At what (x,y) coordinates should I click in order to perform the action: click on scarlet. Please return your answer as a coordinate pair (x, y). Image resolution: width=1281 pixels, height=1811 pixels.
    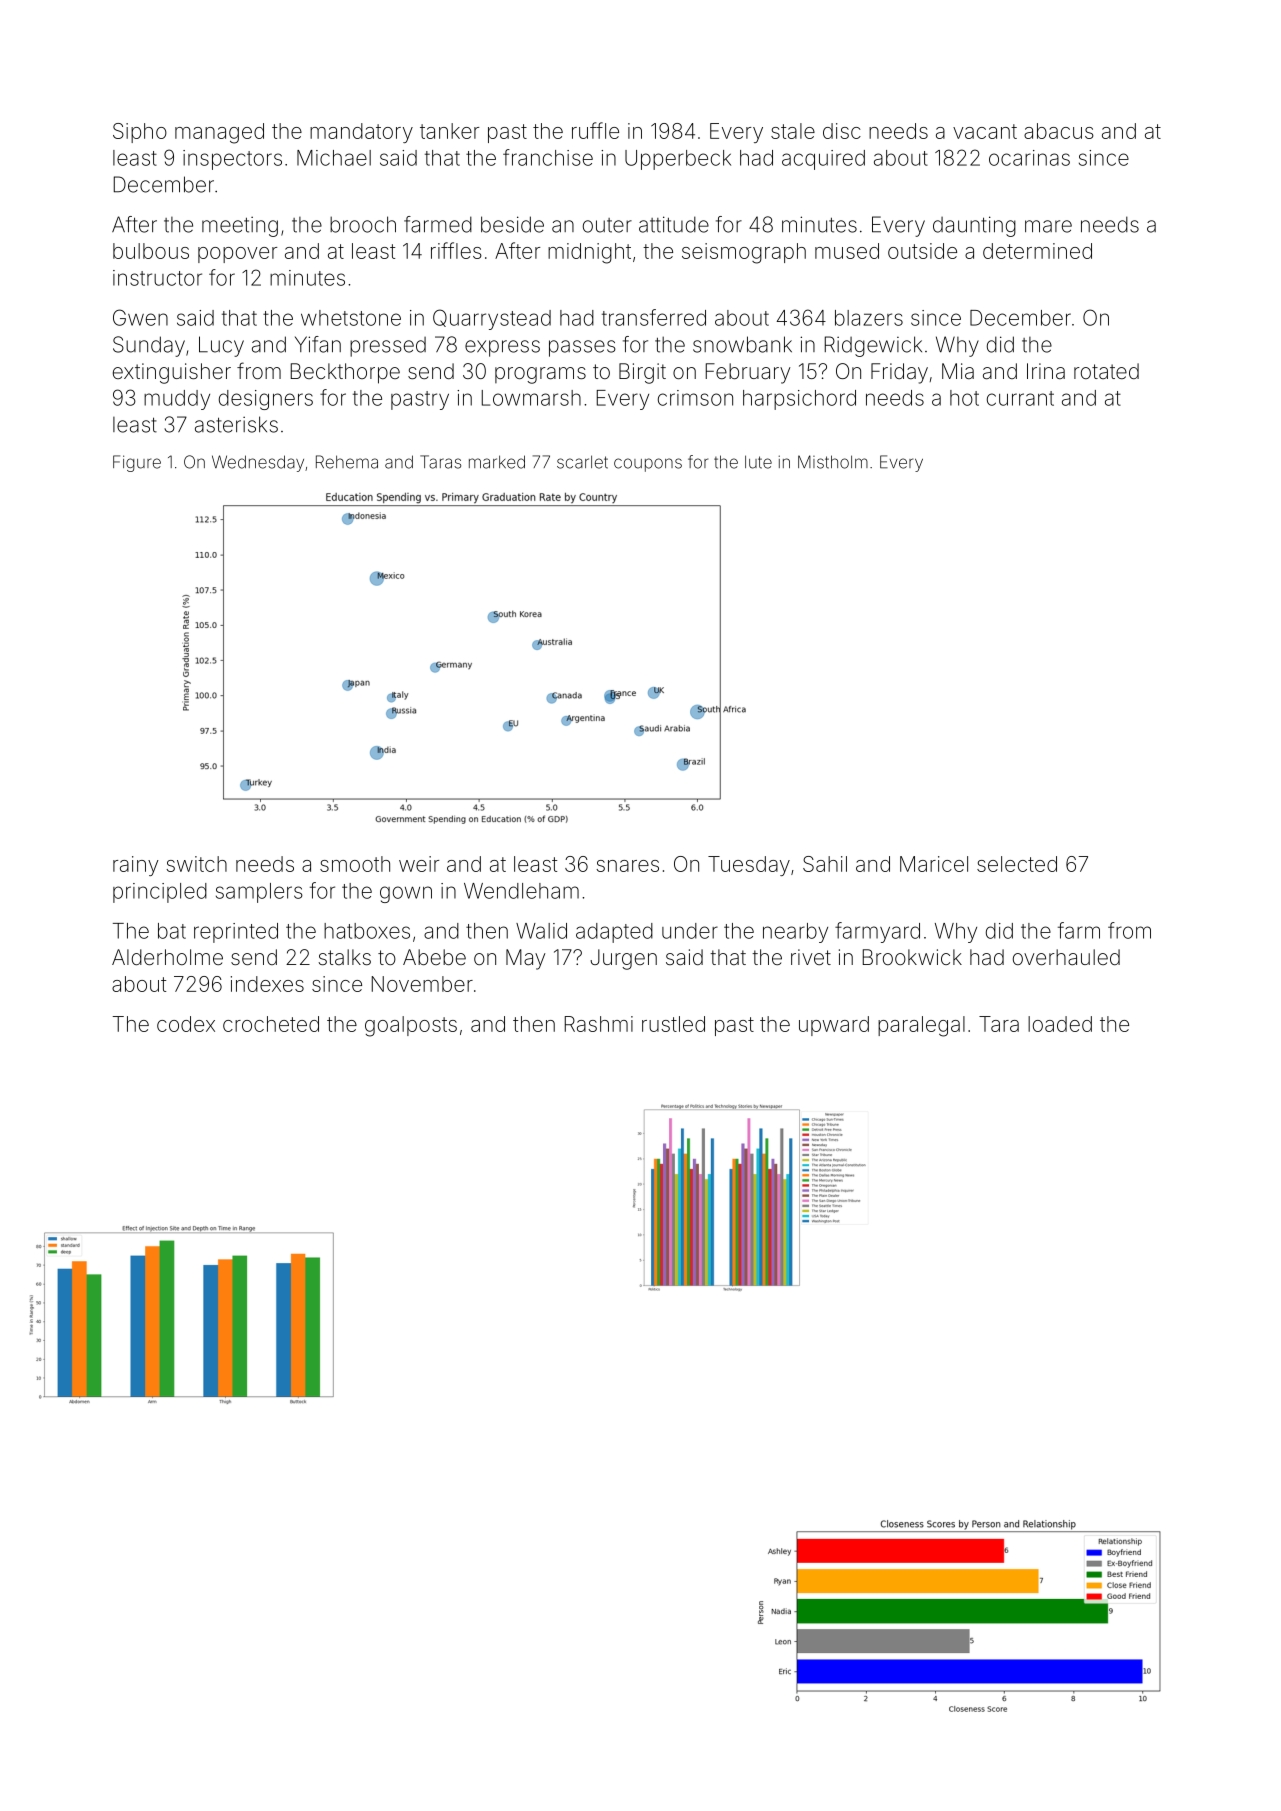
    Looking at the image, I should click on (582, 462).
